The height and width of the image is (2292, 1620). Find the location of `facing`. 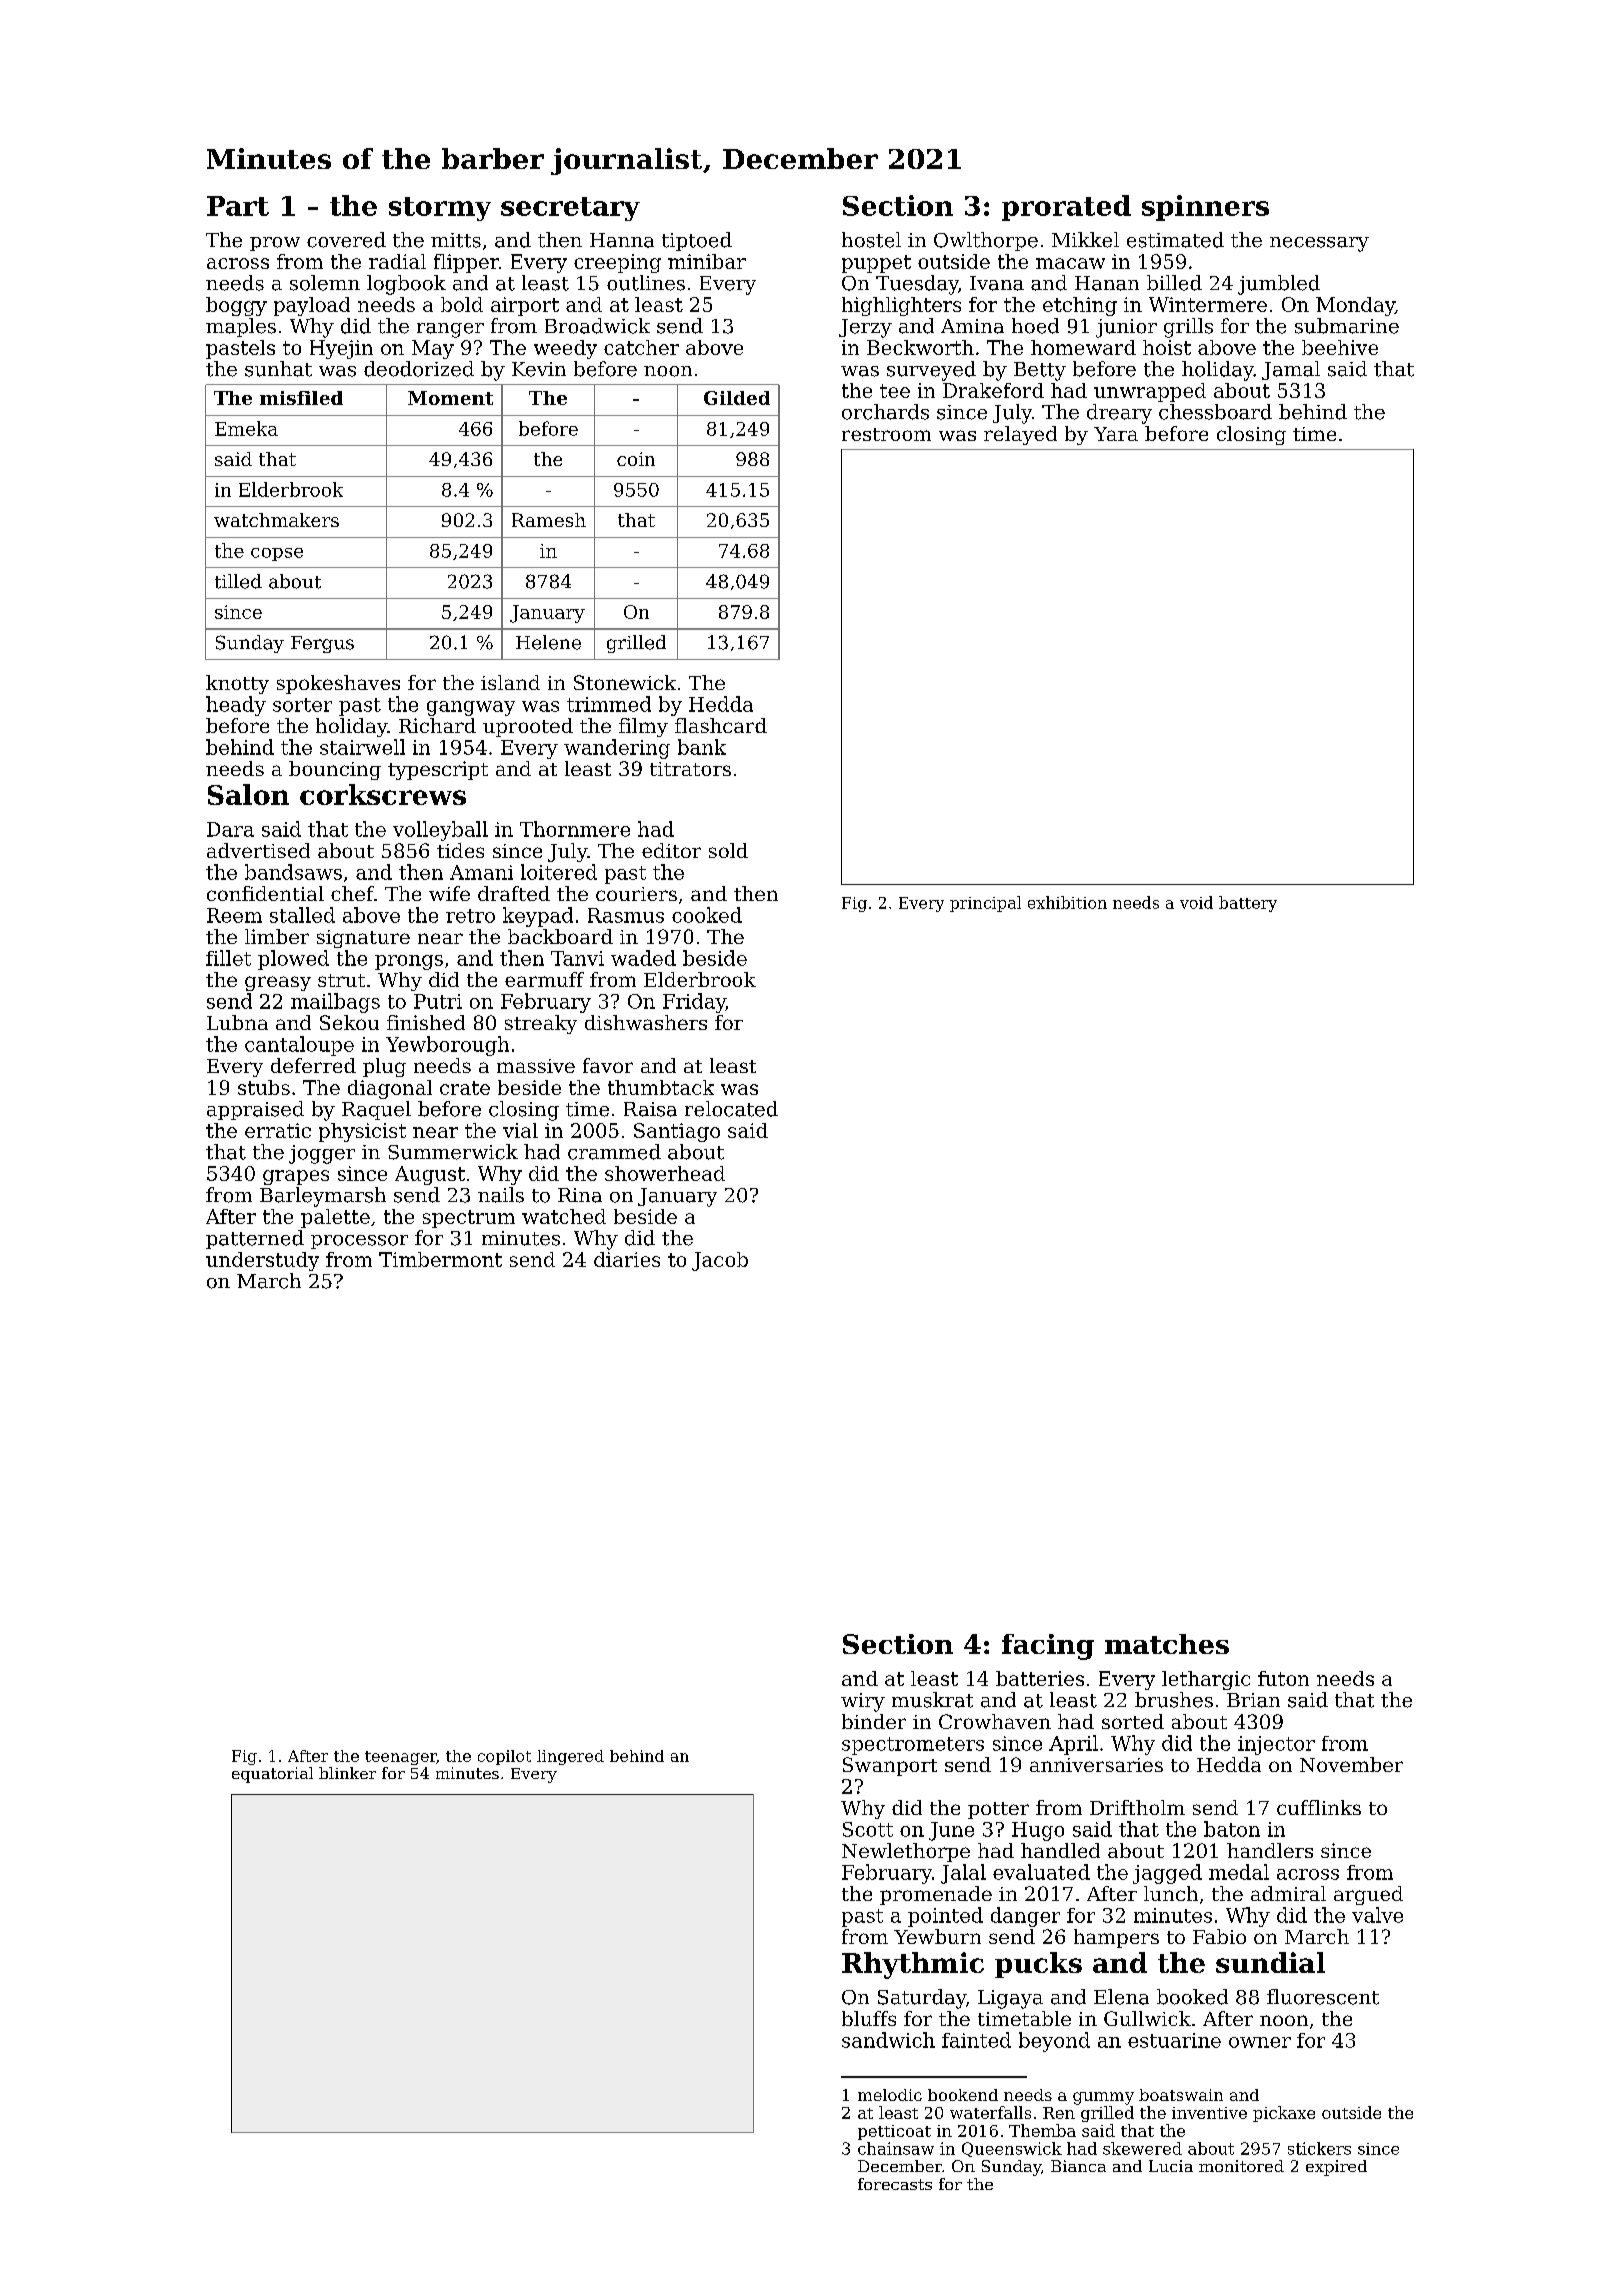

facing is located at coordinates (1048, 1647).
